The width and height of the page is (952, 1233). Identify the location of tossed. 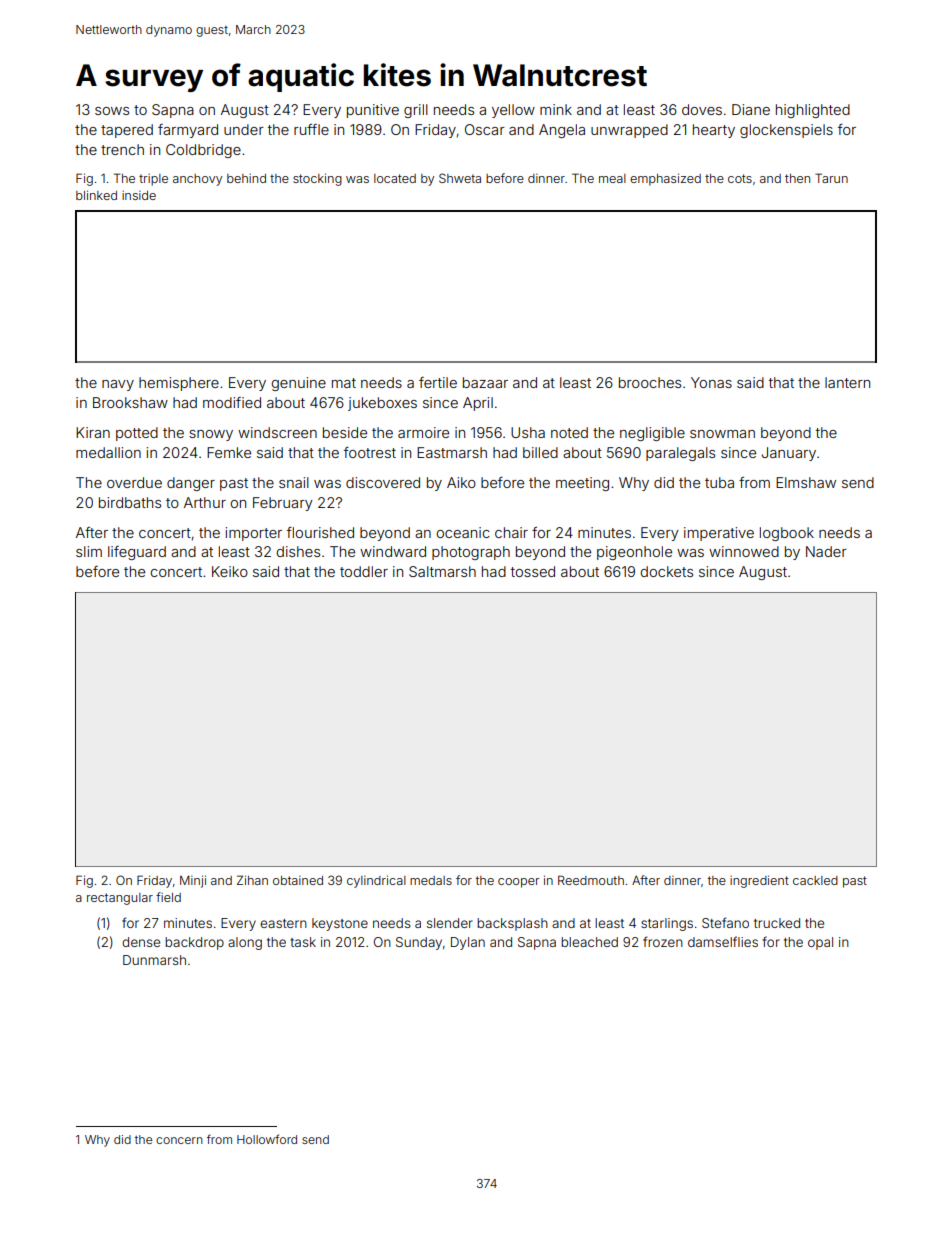
(533, 571).
